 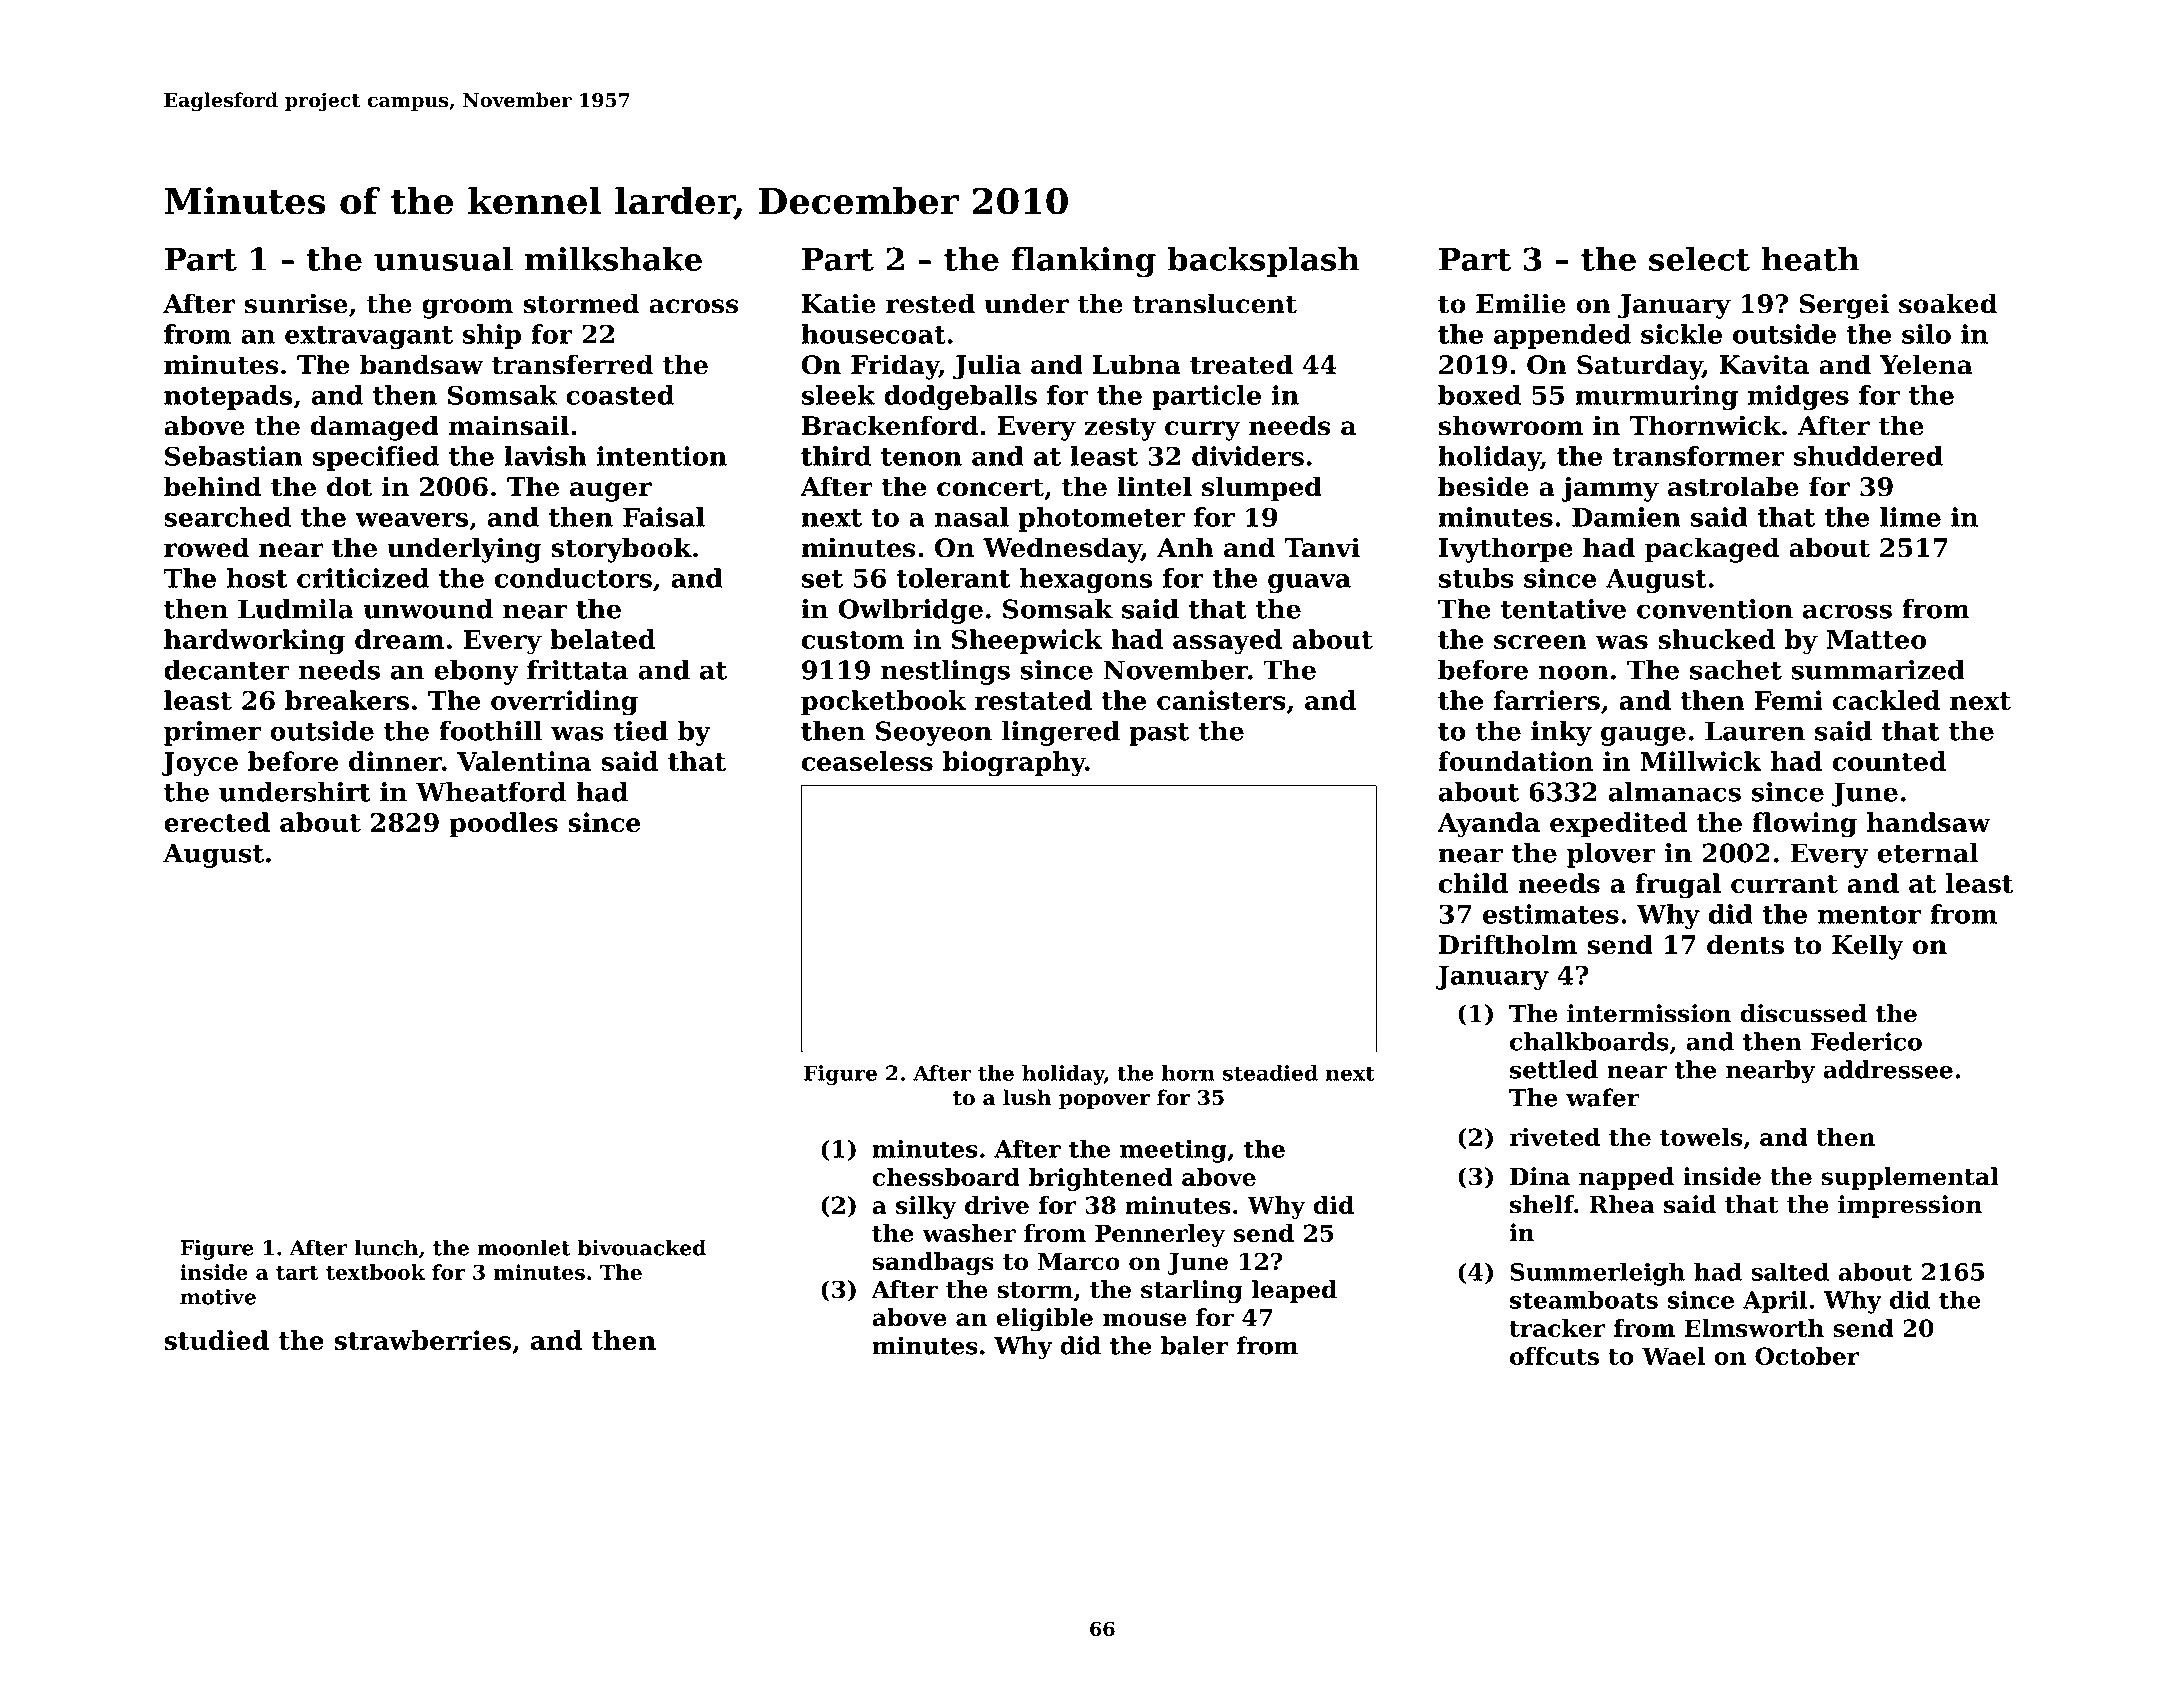 I want to click on Driftholm, so click(x=1508, y=944).
